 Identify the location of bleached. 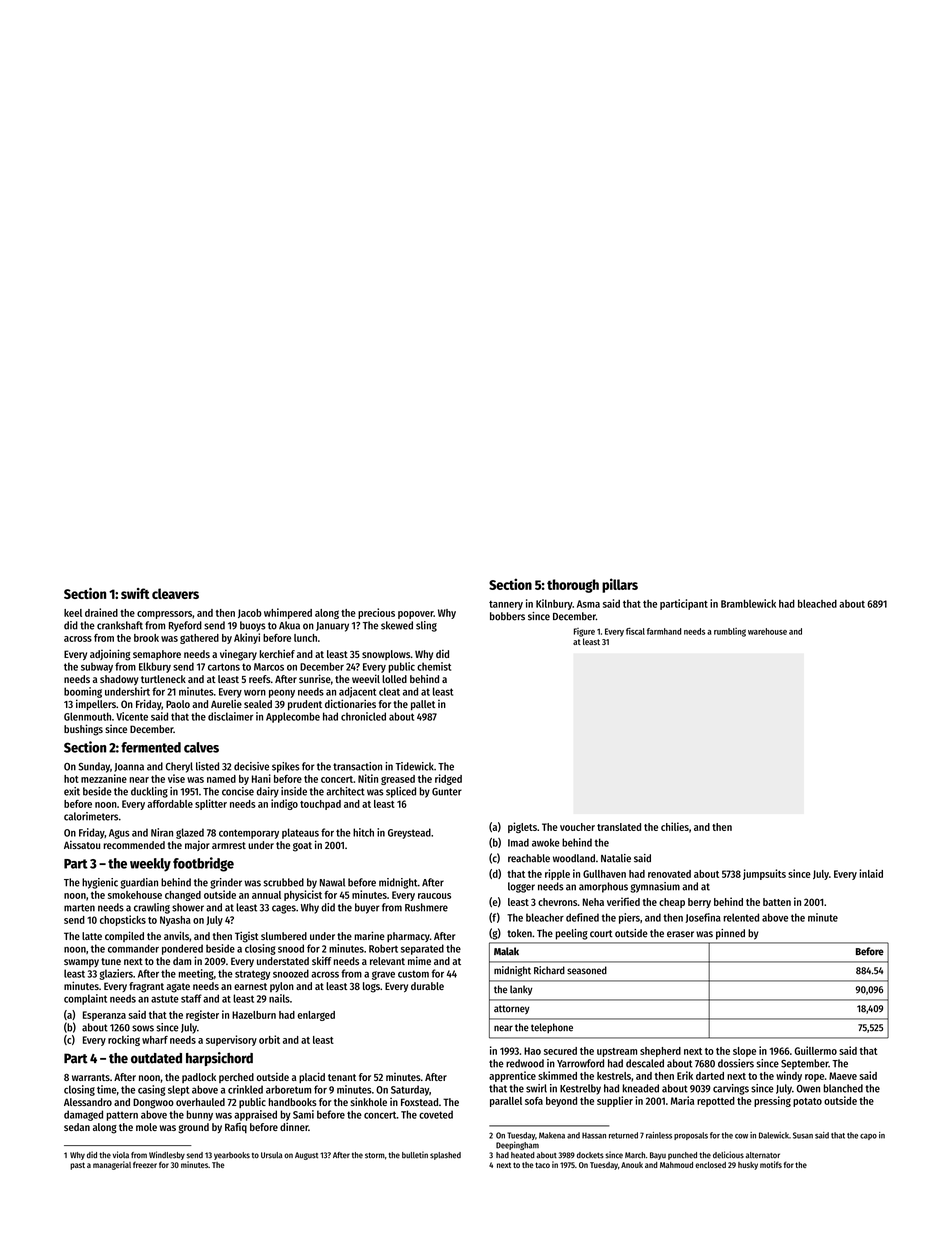
(817, 603).
